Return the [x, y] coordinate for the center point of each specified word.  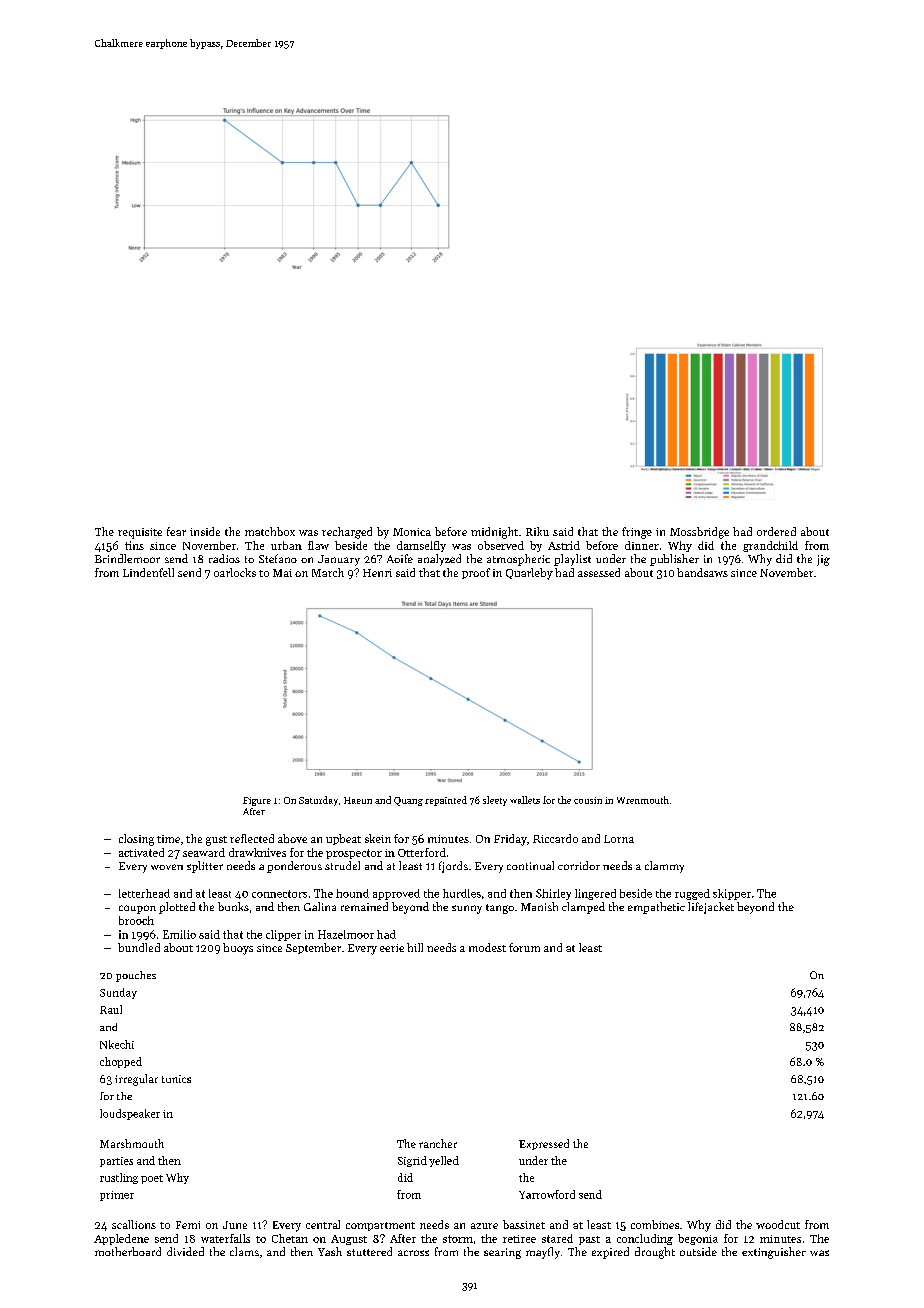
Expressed [544, 1144]
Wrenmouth [643, 800]
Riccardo [555, 838]
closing [136, 840]
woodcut [778, 1224]
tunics [176, 1079]
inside [205, 531]
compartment [380, 1226]
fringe [637, 533]
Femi [188, 1225]
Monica [412, 532]
